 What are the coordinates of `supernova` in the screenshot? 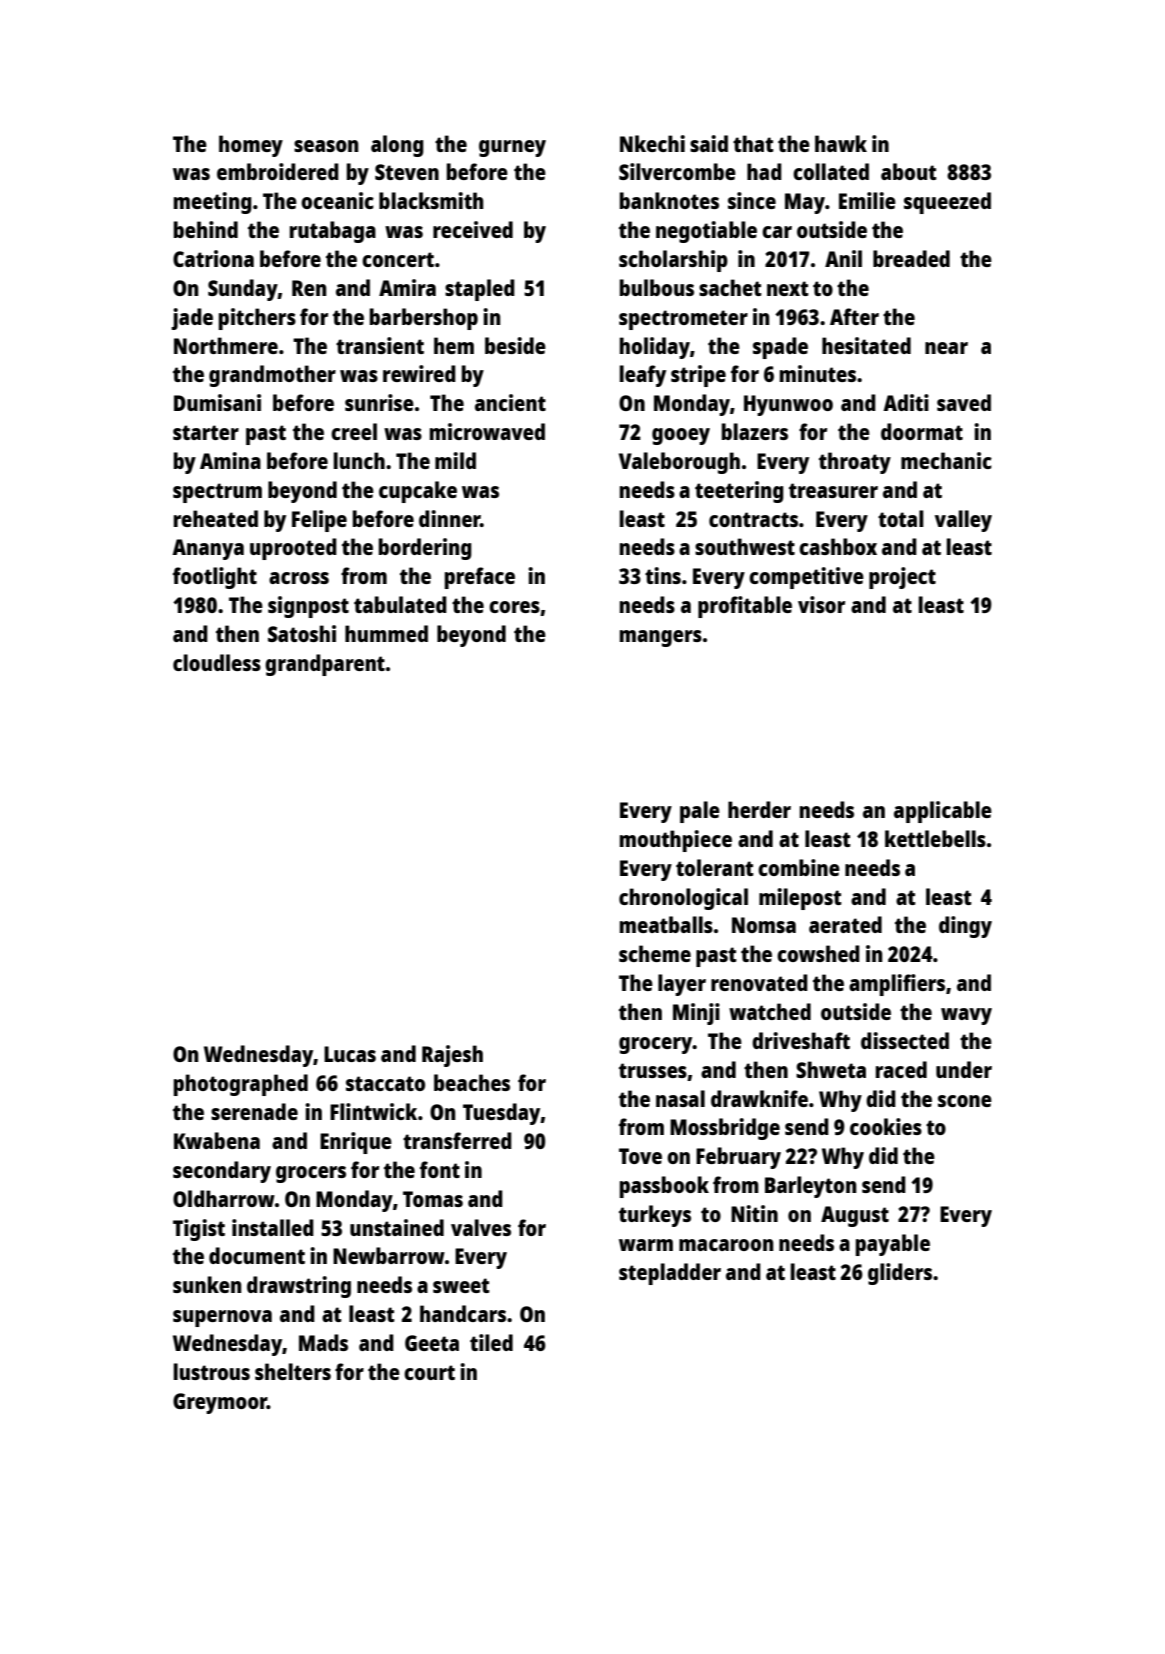 It's located at (222, 1318).
